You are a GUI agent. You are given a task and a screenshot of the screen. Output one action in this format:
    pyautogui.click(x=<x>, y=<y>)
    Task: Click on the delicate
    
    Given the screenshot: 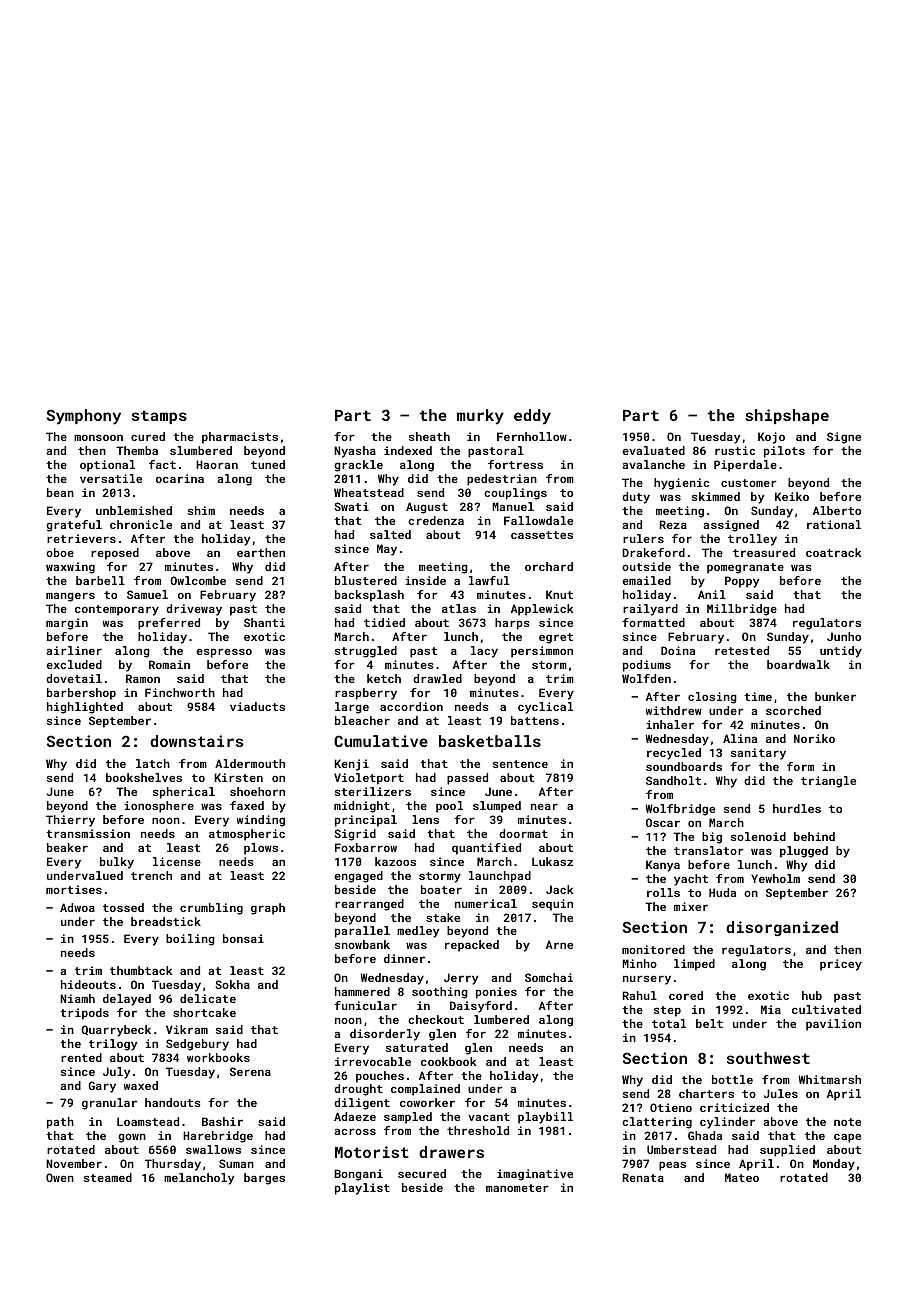 What is the action you would take?
    pyautogui.click(x=208, y=998)
